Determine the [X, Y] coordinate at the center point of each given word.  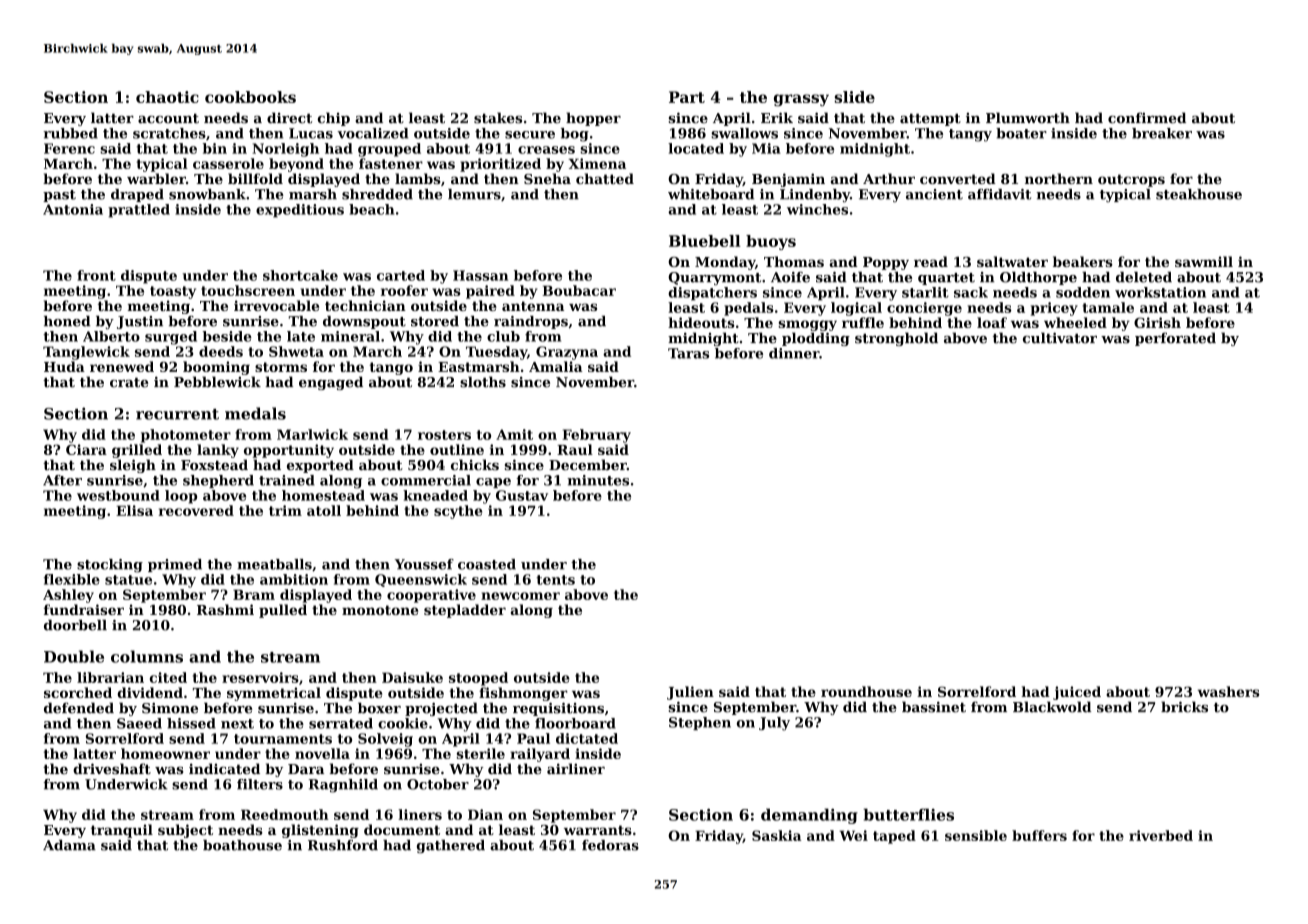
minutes [598, 480]
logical [856, 309]
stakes [498, 118]
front [96, 275]
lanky [218, 451]
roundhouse [866, 691]
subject [185, 831]
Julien [690, 693]
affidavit [999, 194]
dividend [150, 692]
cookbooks [250, 97]
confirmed [1147, 118]
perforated [1175, 339]
